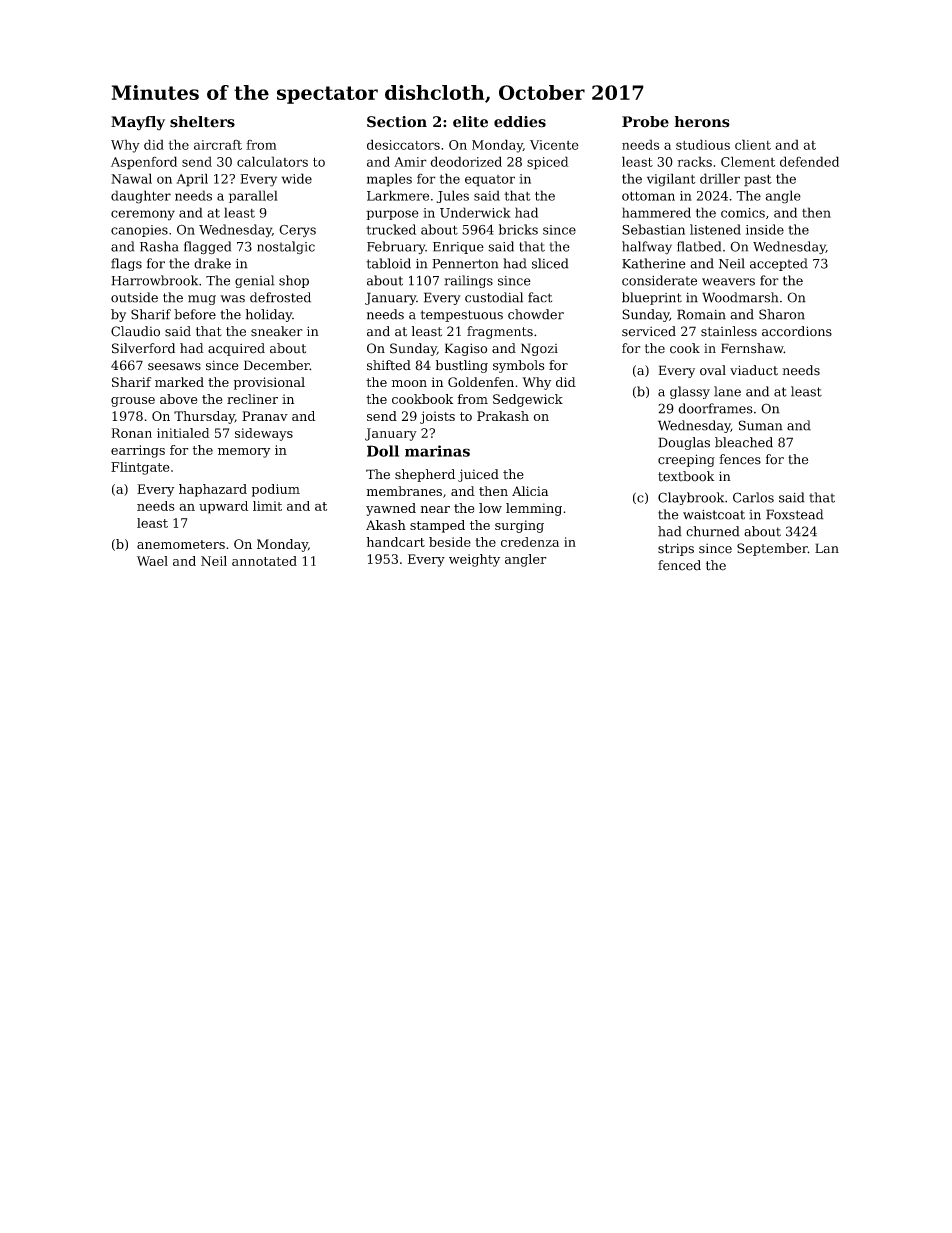 This screenshot has width=952, height=1233. What do you see at coordinates (218, 145) in the screenshot?
I see `aircraft` at bounding box center [218, 145].
